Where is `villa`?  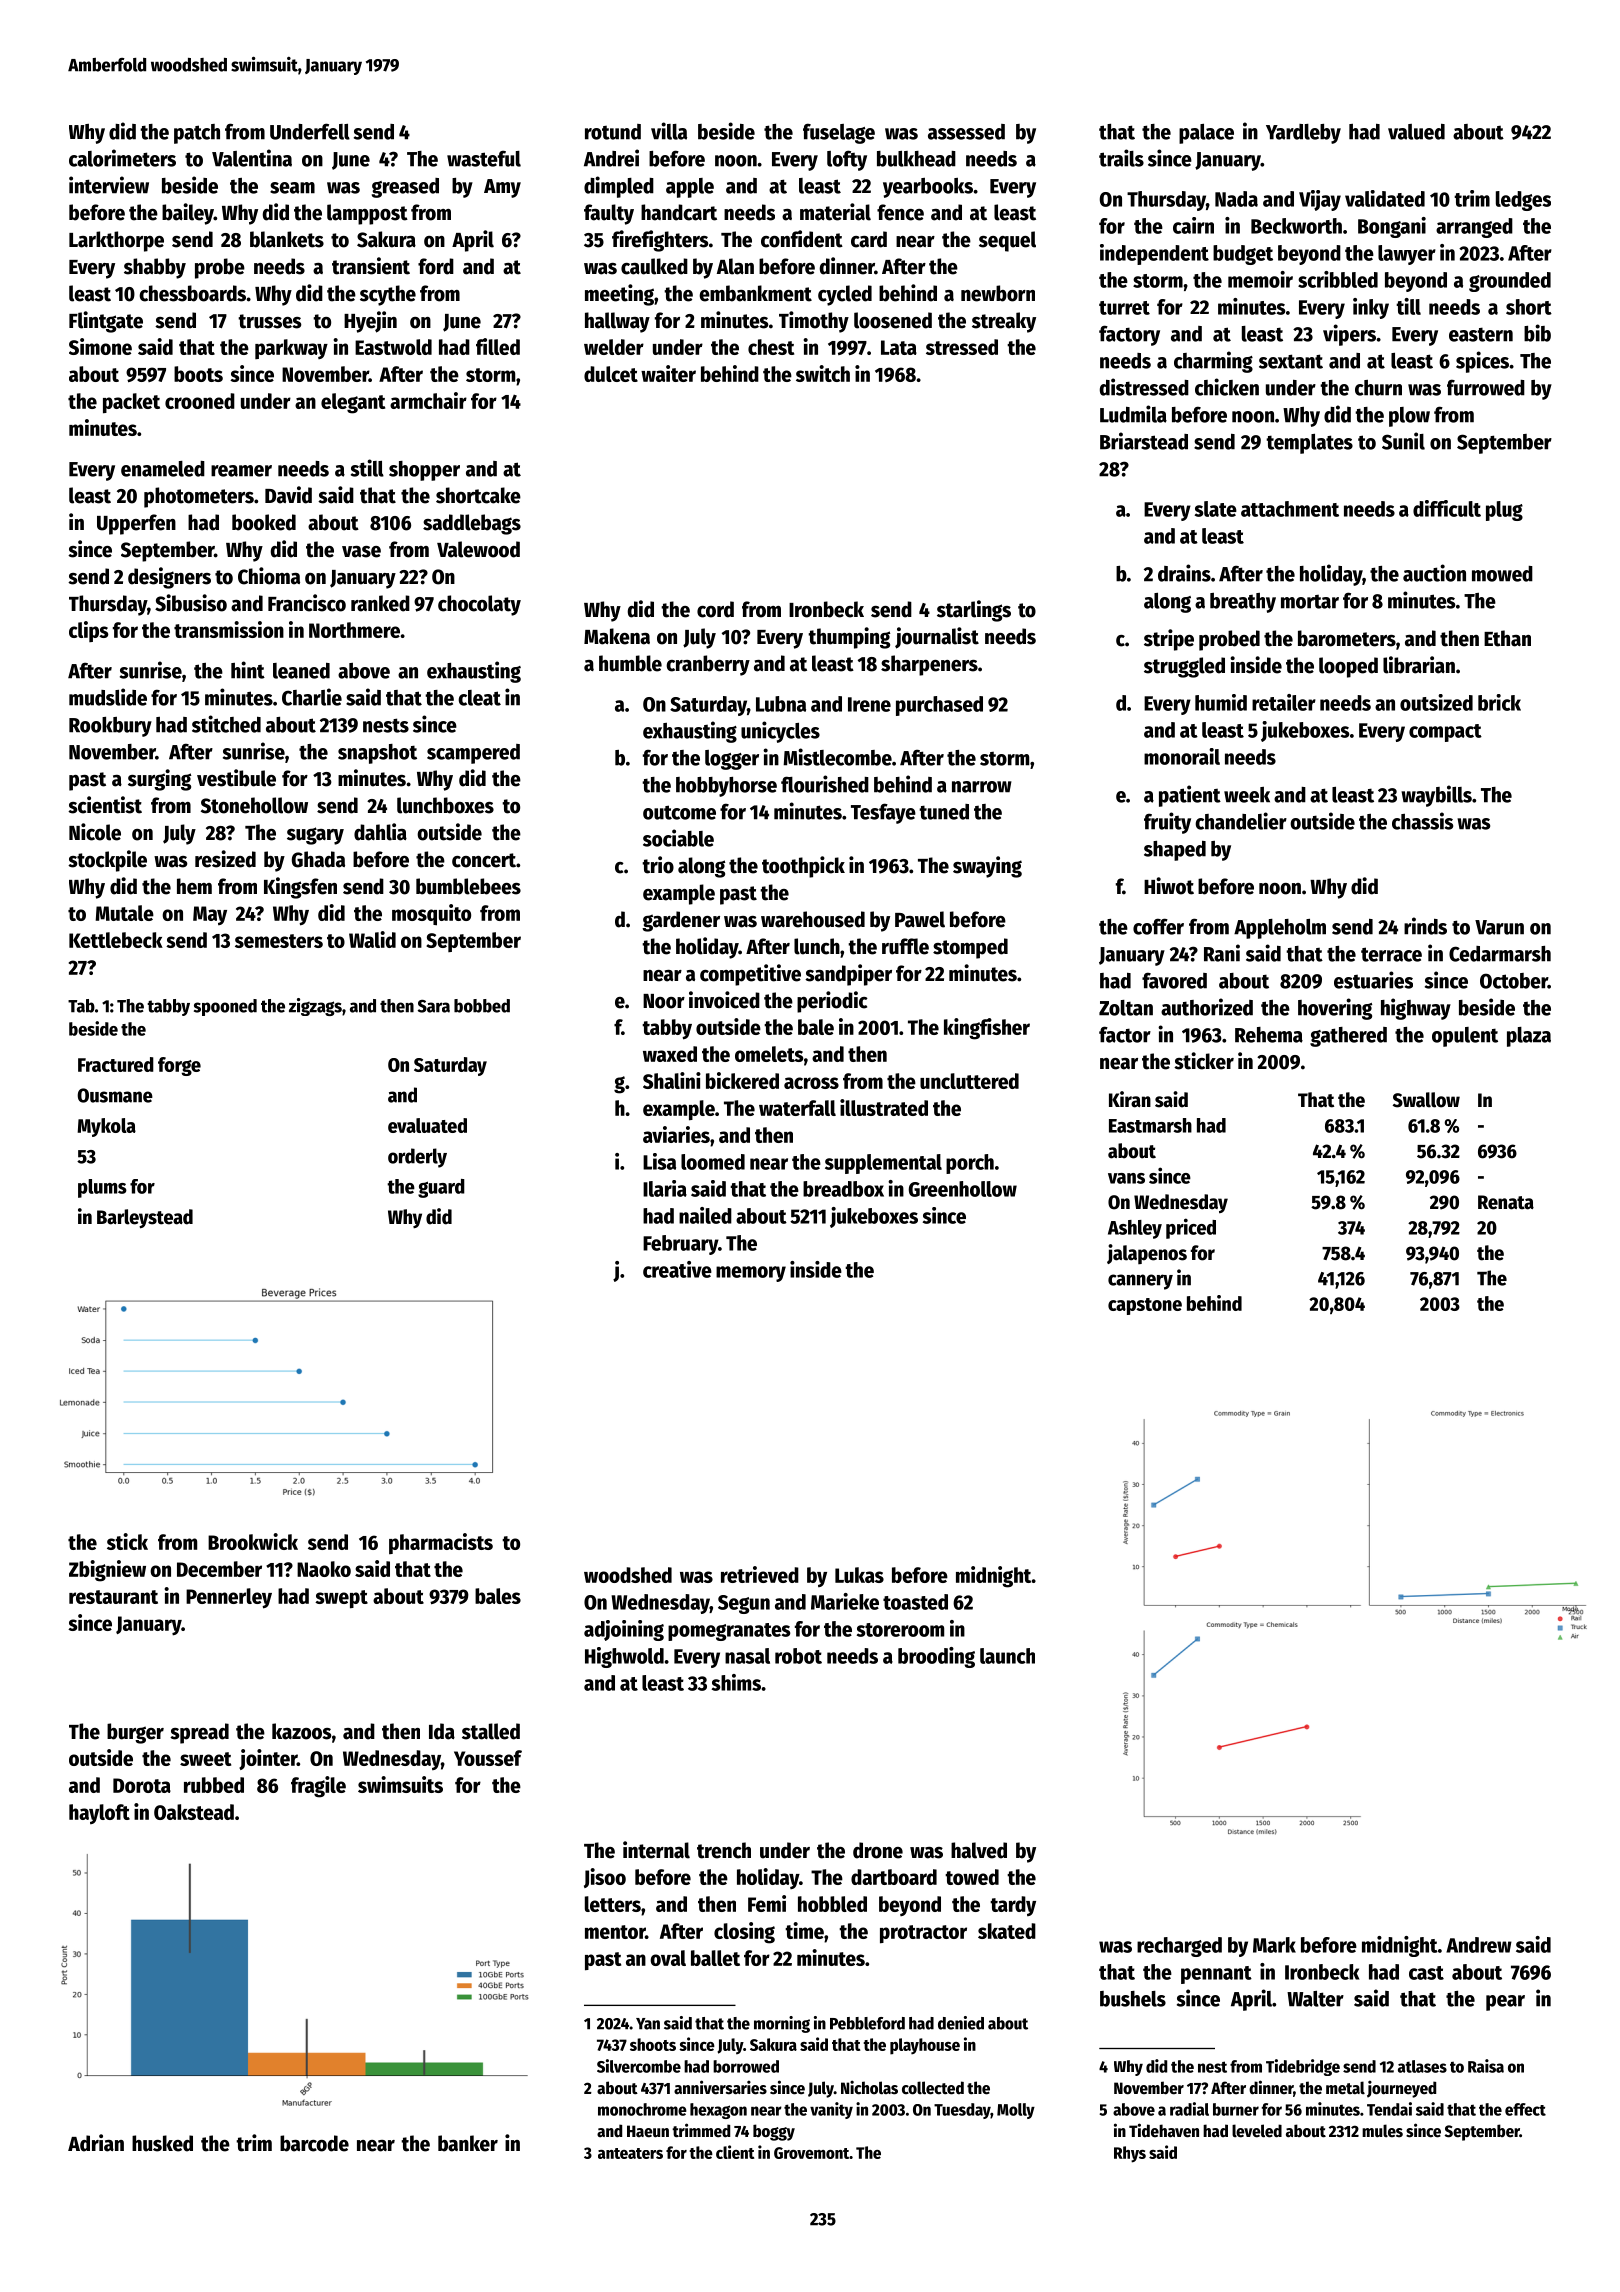
villa is located at coordinates (669, 131).
